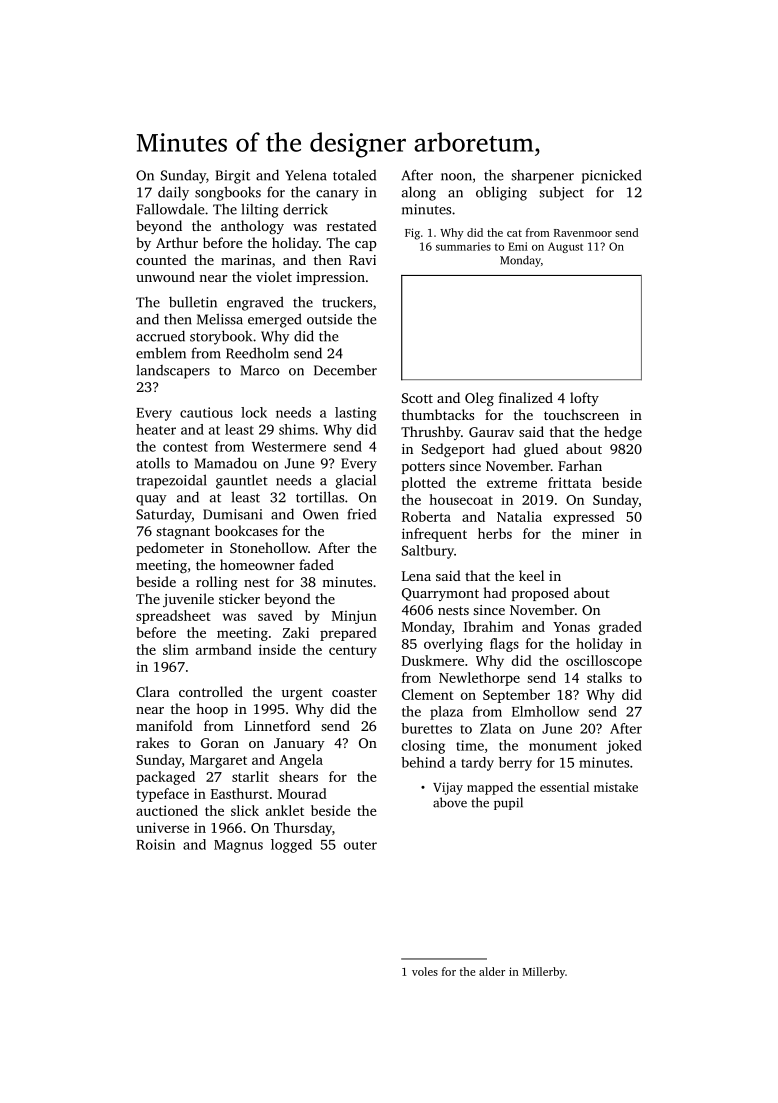 Image resolution: width=778 pixels, height=1103 pixels. What do you see at coordinates (238, 846) in the image?
I see `Magnus` at bounding box center [238, 846].
